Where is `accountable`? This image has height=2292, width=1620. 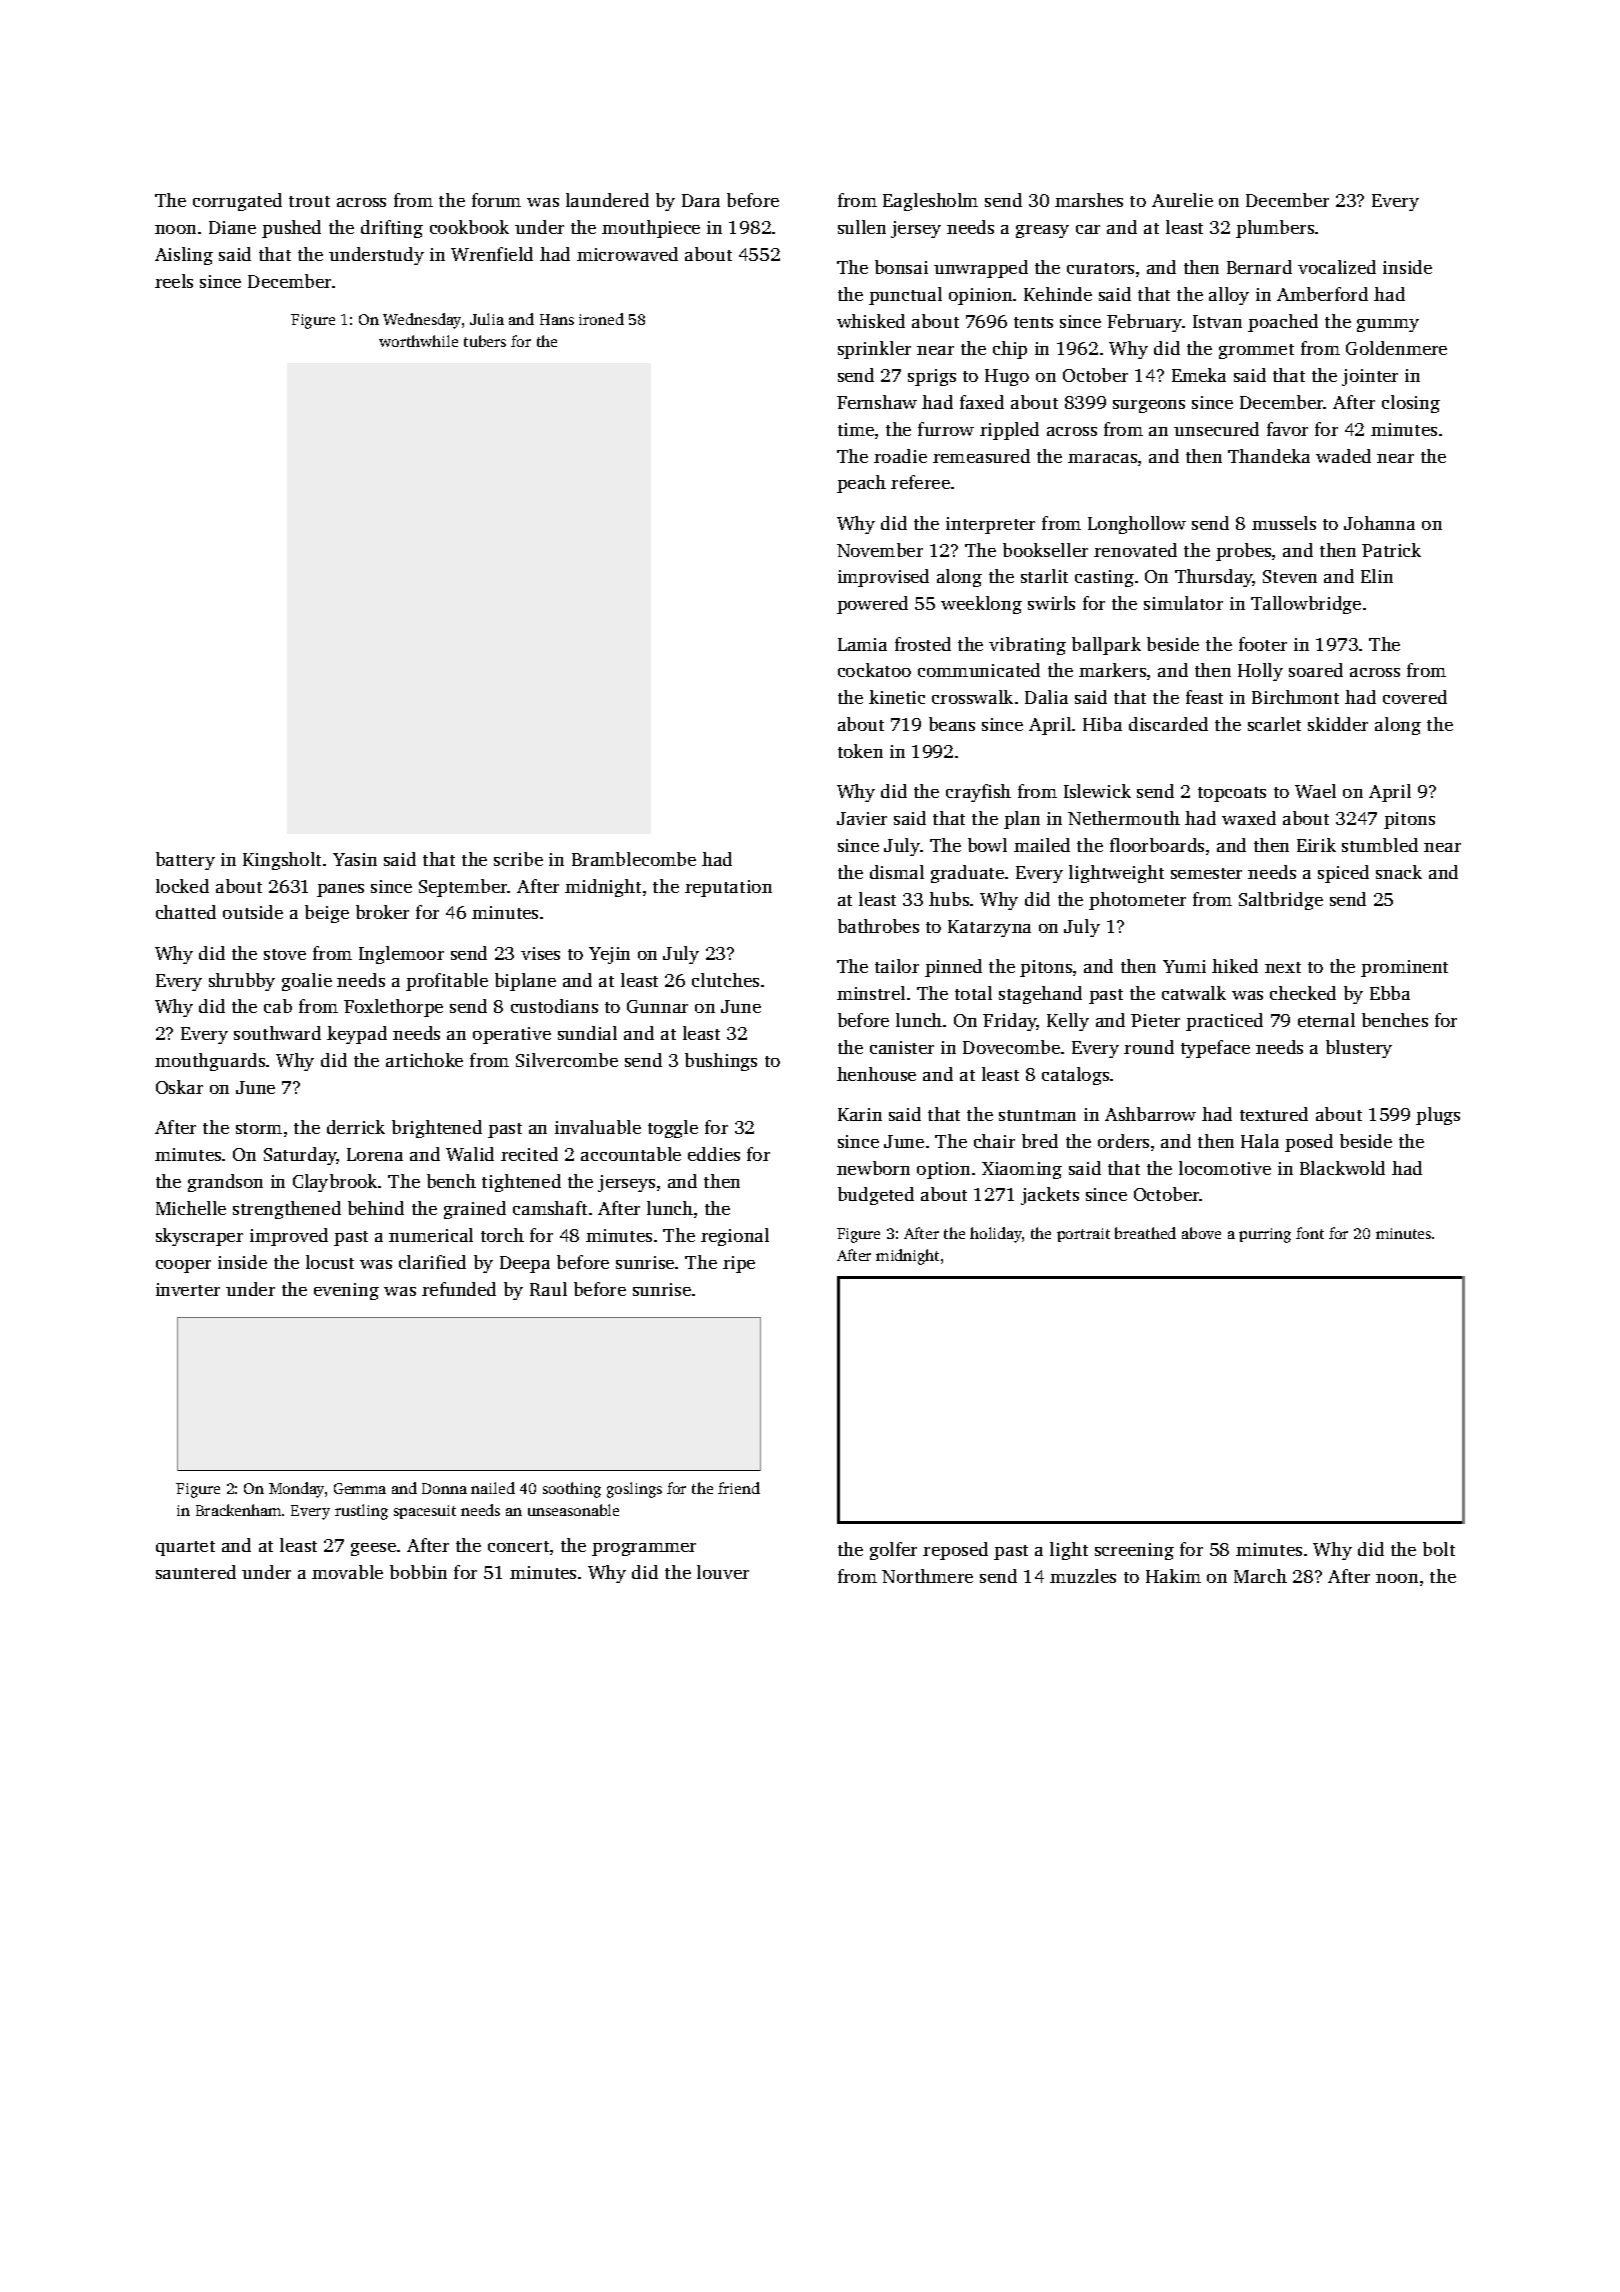 accountable is located at coordinates (631, 1154).
